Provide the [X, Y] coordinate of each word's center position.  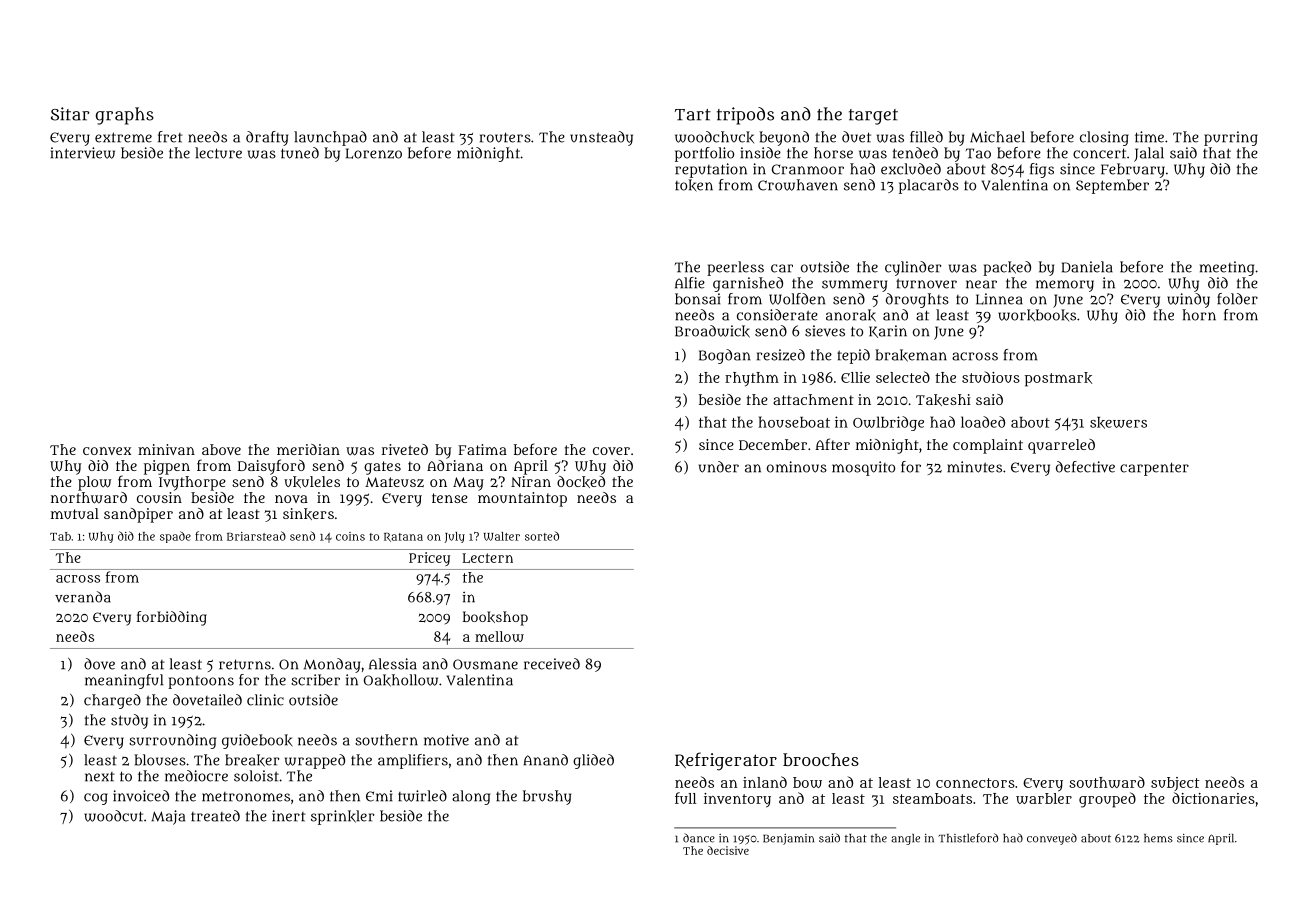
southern [386, 740]
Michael [997, 137]
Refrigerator [726, 761]
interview [83, 153]
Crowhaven [798, 185]
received [552, 664]
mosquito [863, 468]
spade [175, 537]
